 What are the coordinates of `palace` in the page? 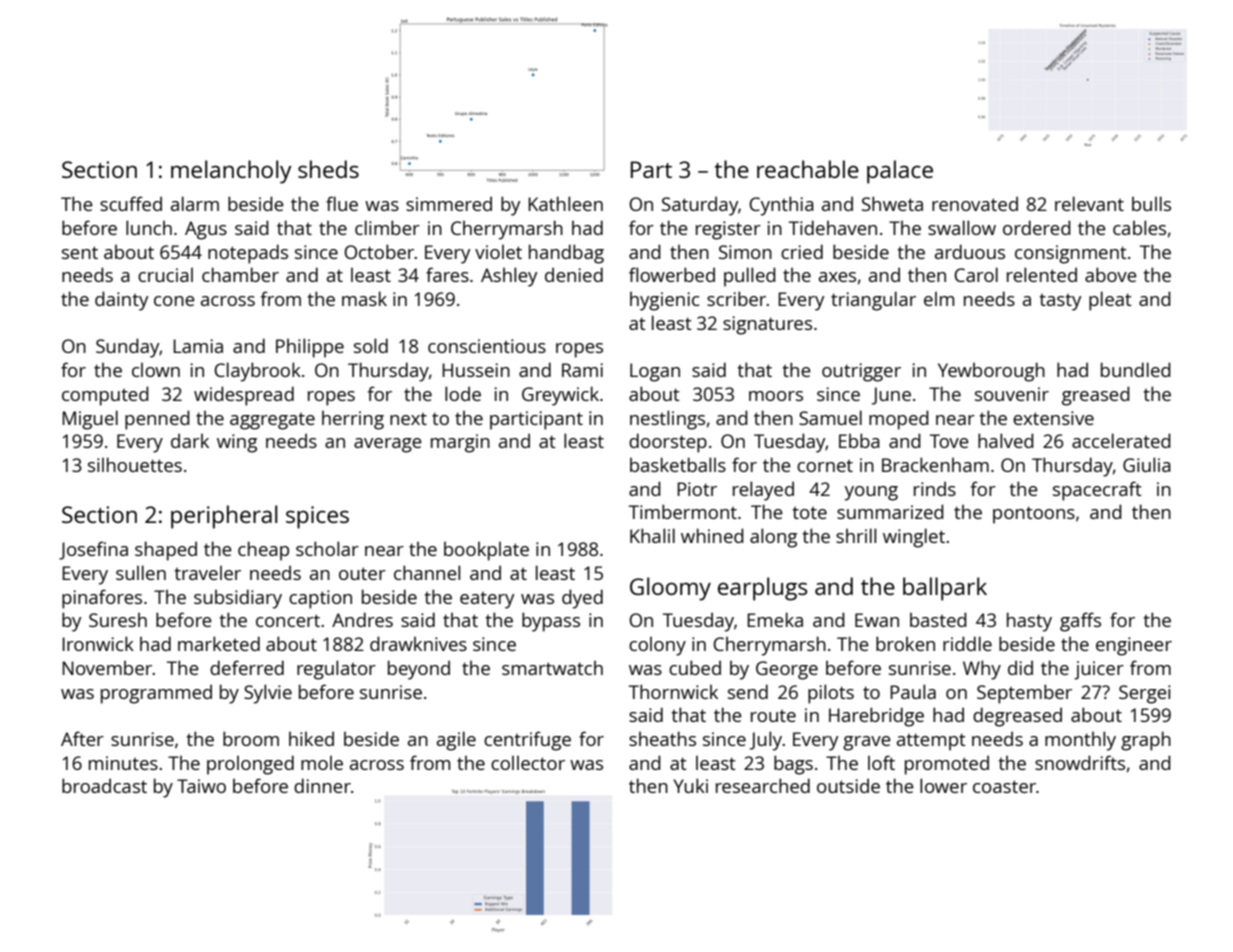 It's located at (900, 172).
